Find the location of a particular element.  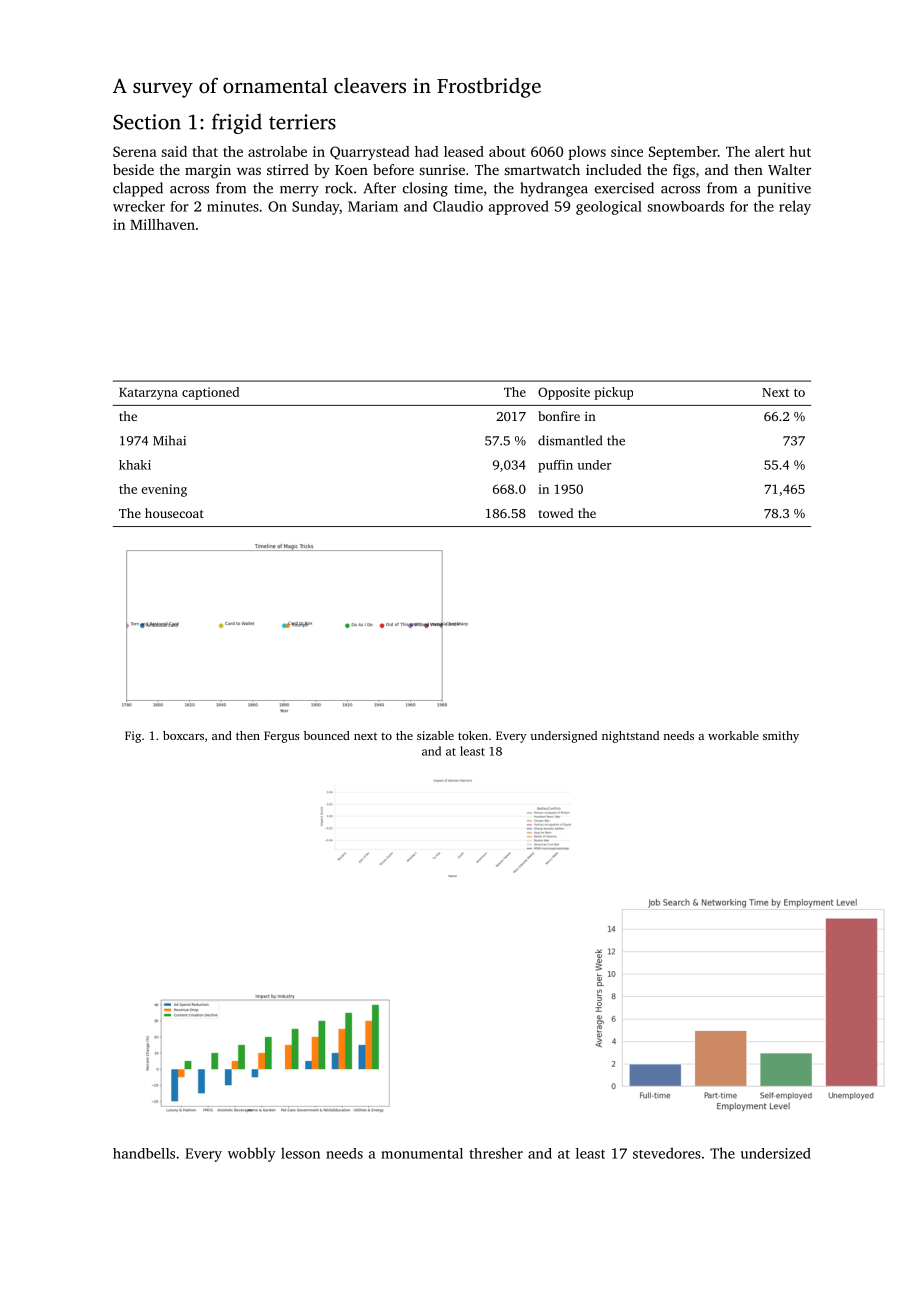

towed is located at coordinates (556, 513).
